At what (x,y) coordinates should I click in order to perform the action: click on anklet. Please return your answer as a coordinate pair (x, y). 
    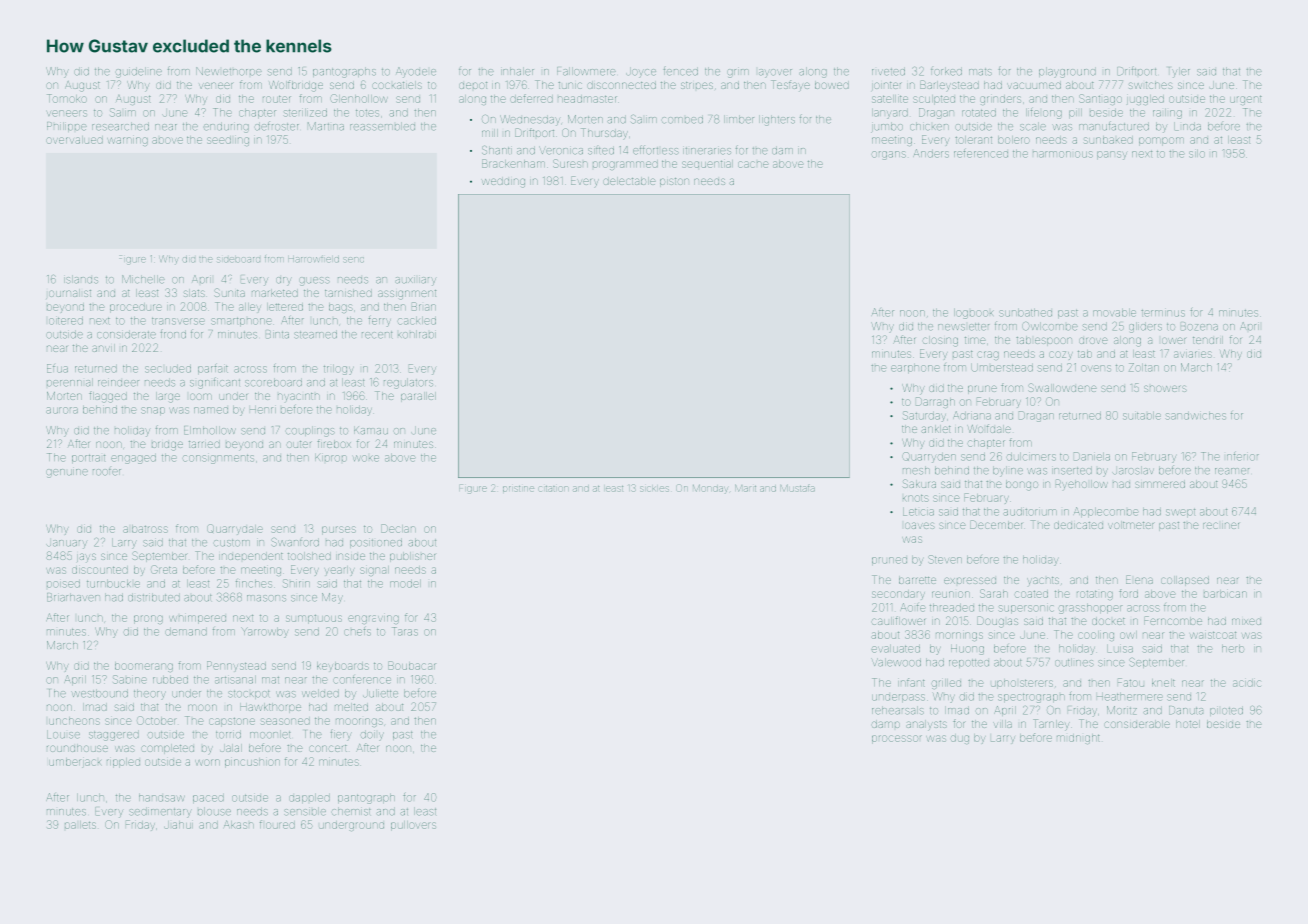
    Looking at the image, I should click on (936, 429).
